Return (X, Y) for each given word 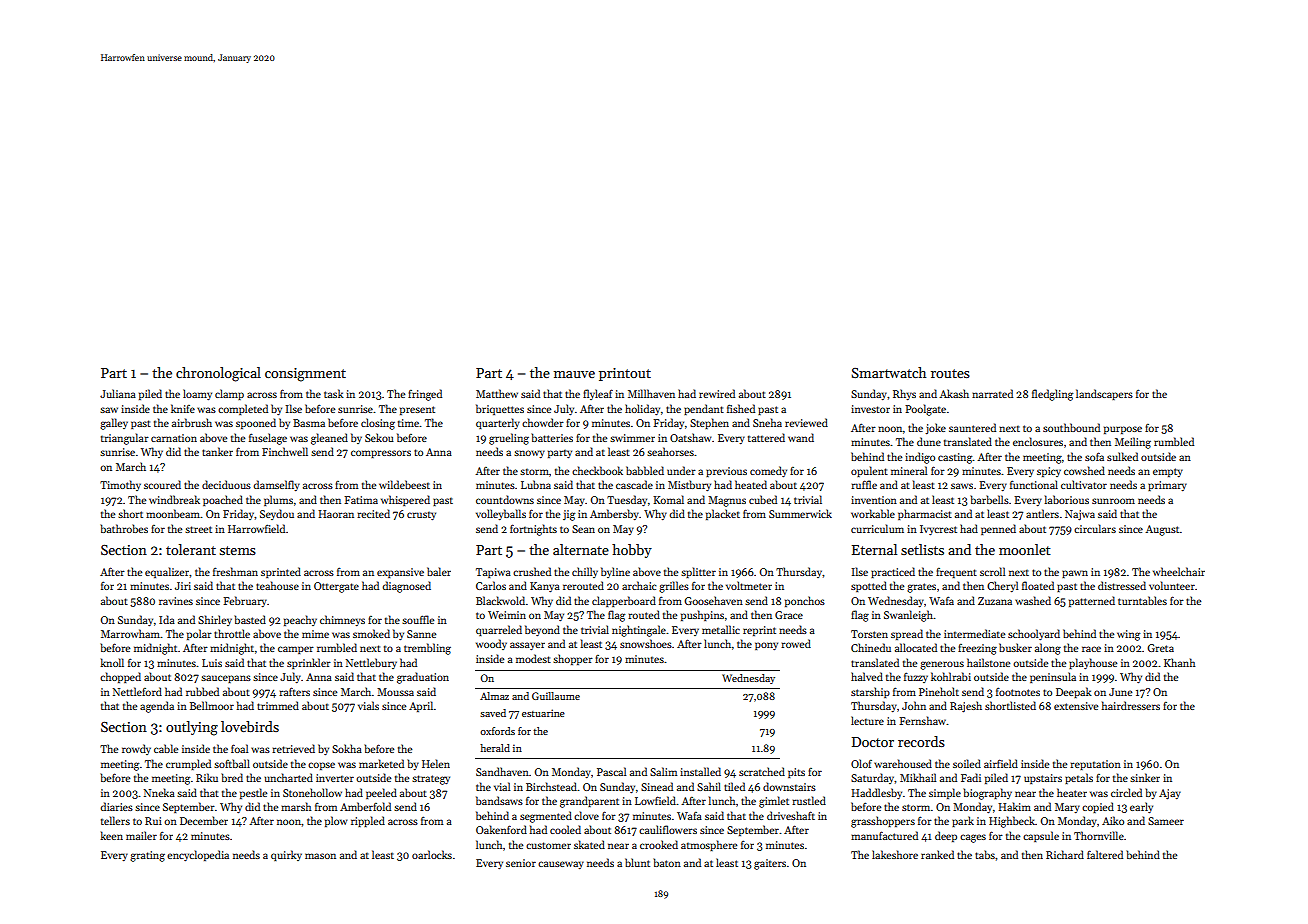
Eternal (874, 549)
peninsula (1053, 677)
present (417, 410)
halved (867, 676)
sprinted (281, 572)
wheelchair (1179, 571)
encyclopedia (198, 855)
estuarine (543, 713)
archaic (639, 585)
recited (373, 513)
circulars (1095, 528)
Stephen (709, 423)
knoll (112, 662)
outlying (192, 728)
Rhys (904, 394)
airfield (1001, 763)
